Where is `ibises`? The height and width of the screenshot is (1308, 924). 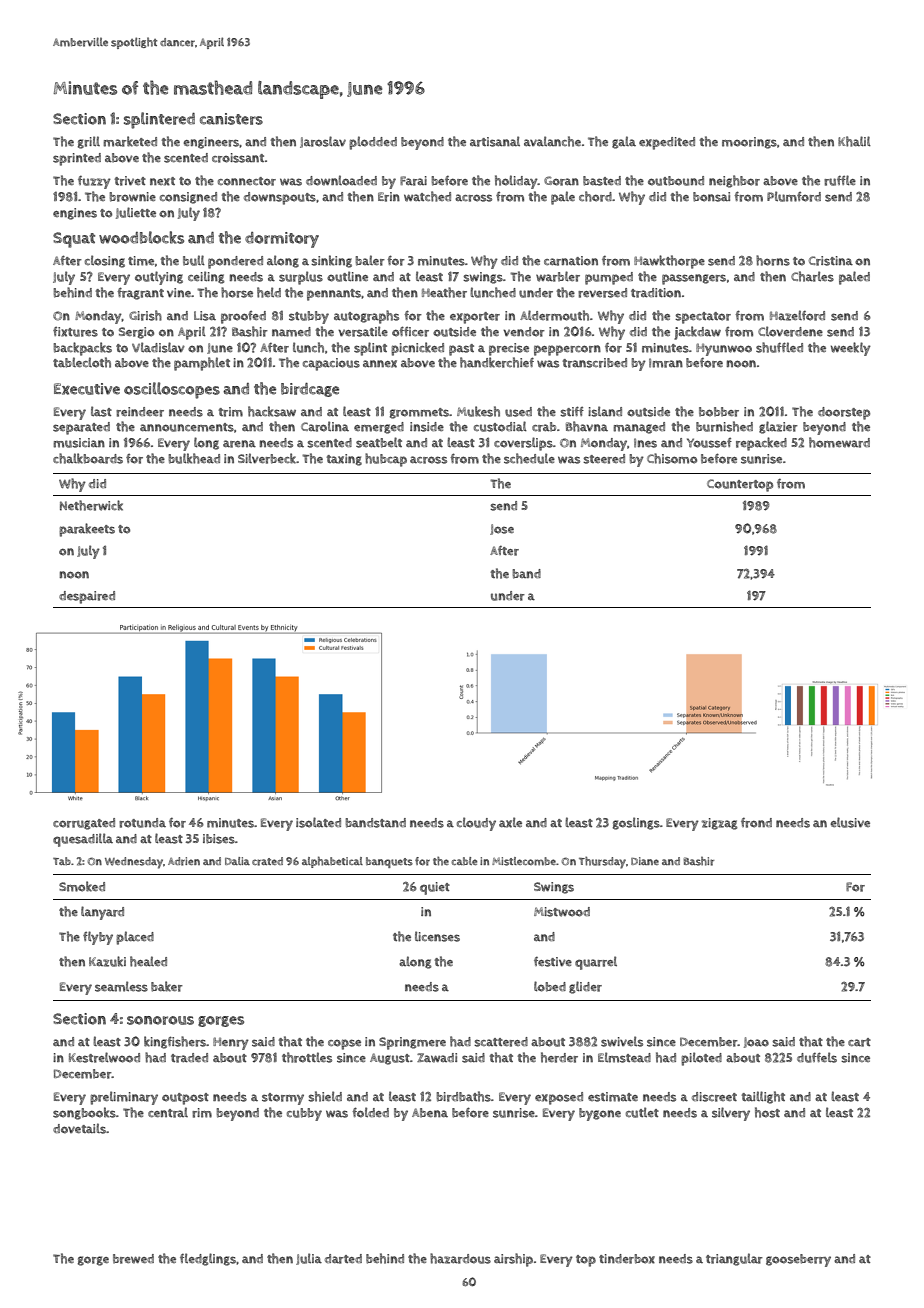
ibises is located at coordinates (219, 839).
